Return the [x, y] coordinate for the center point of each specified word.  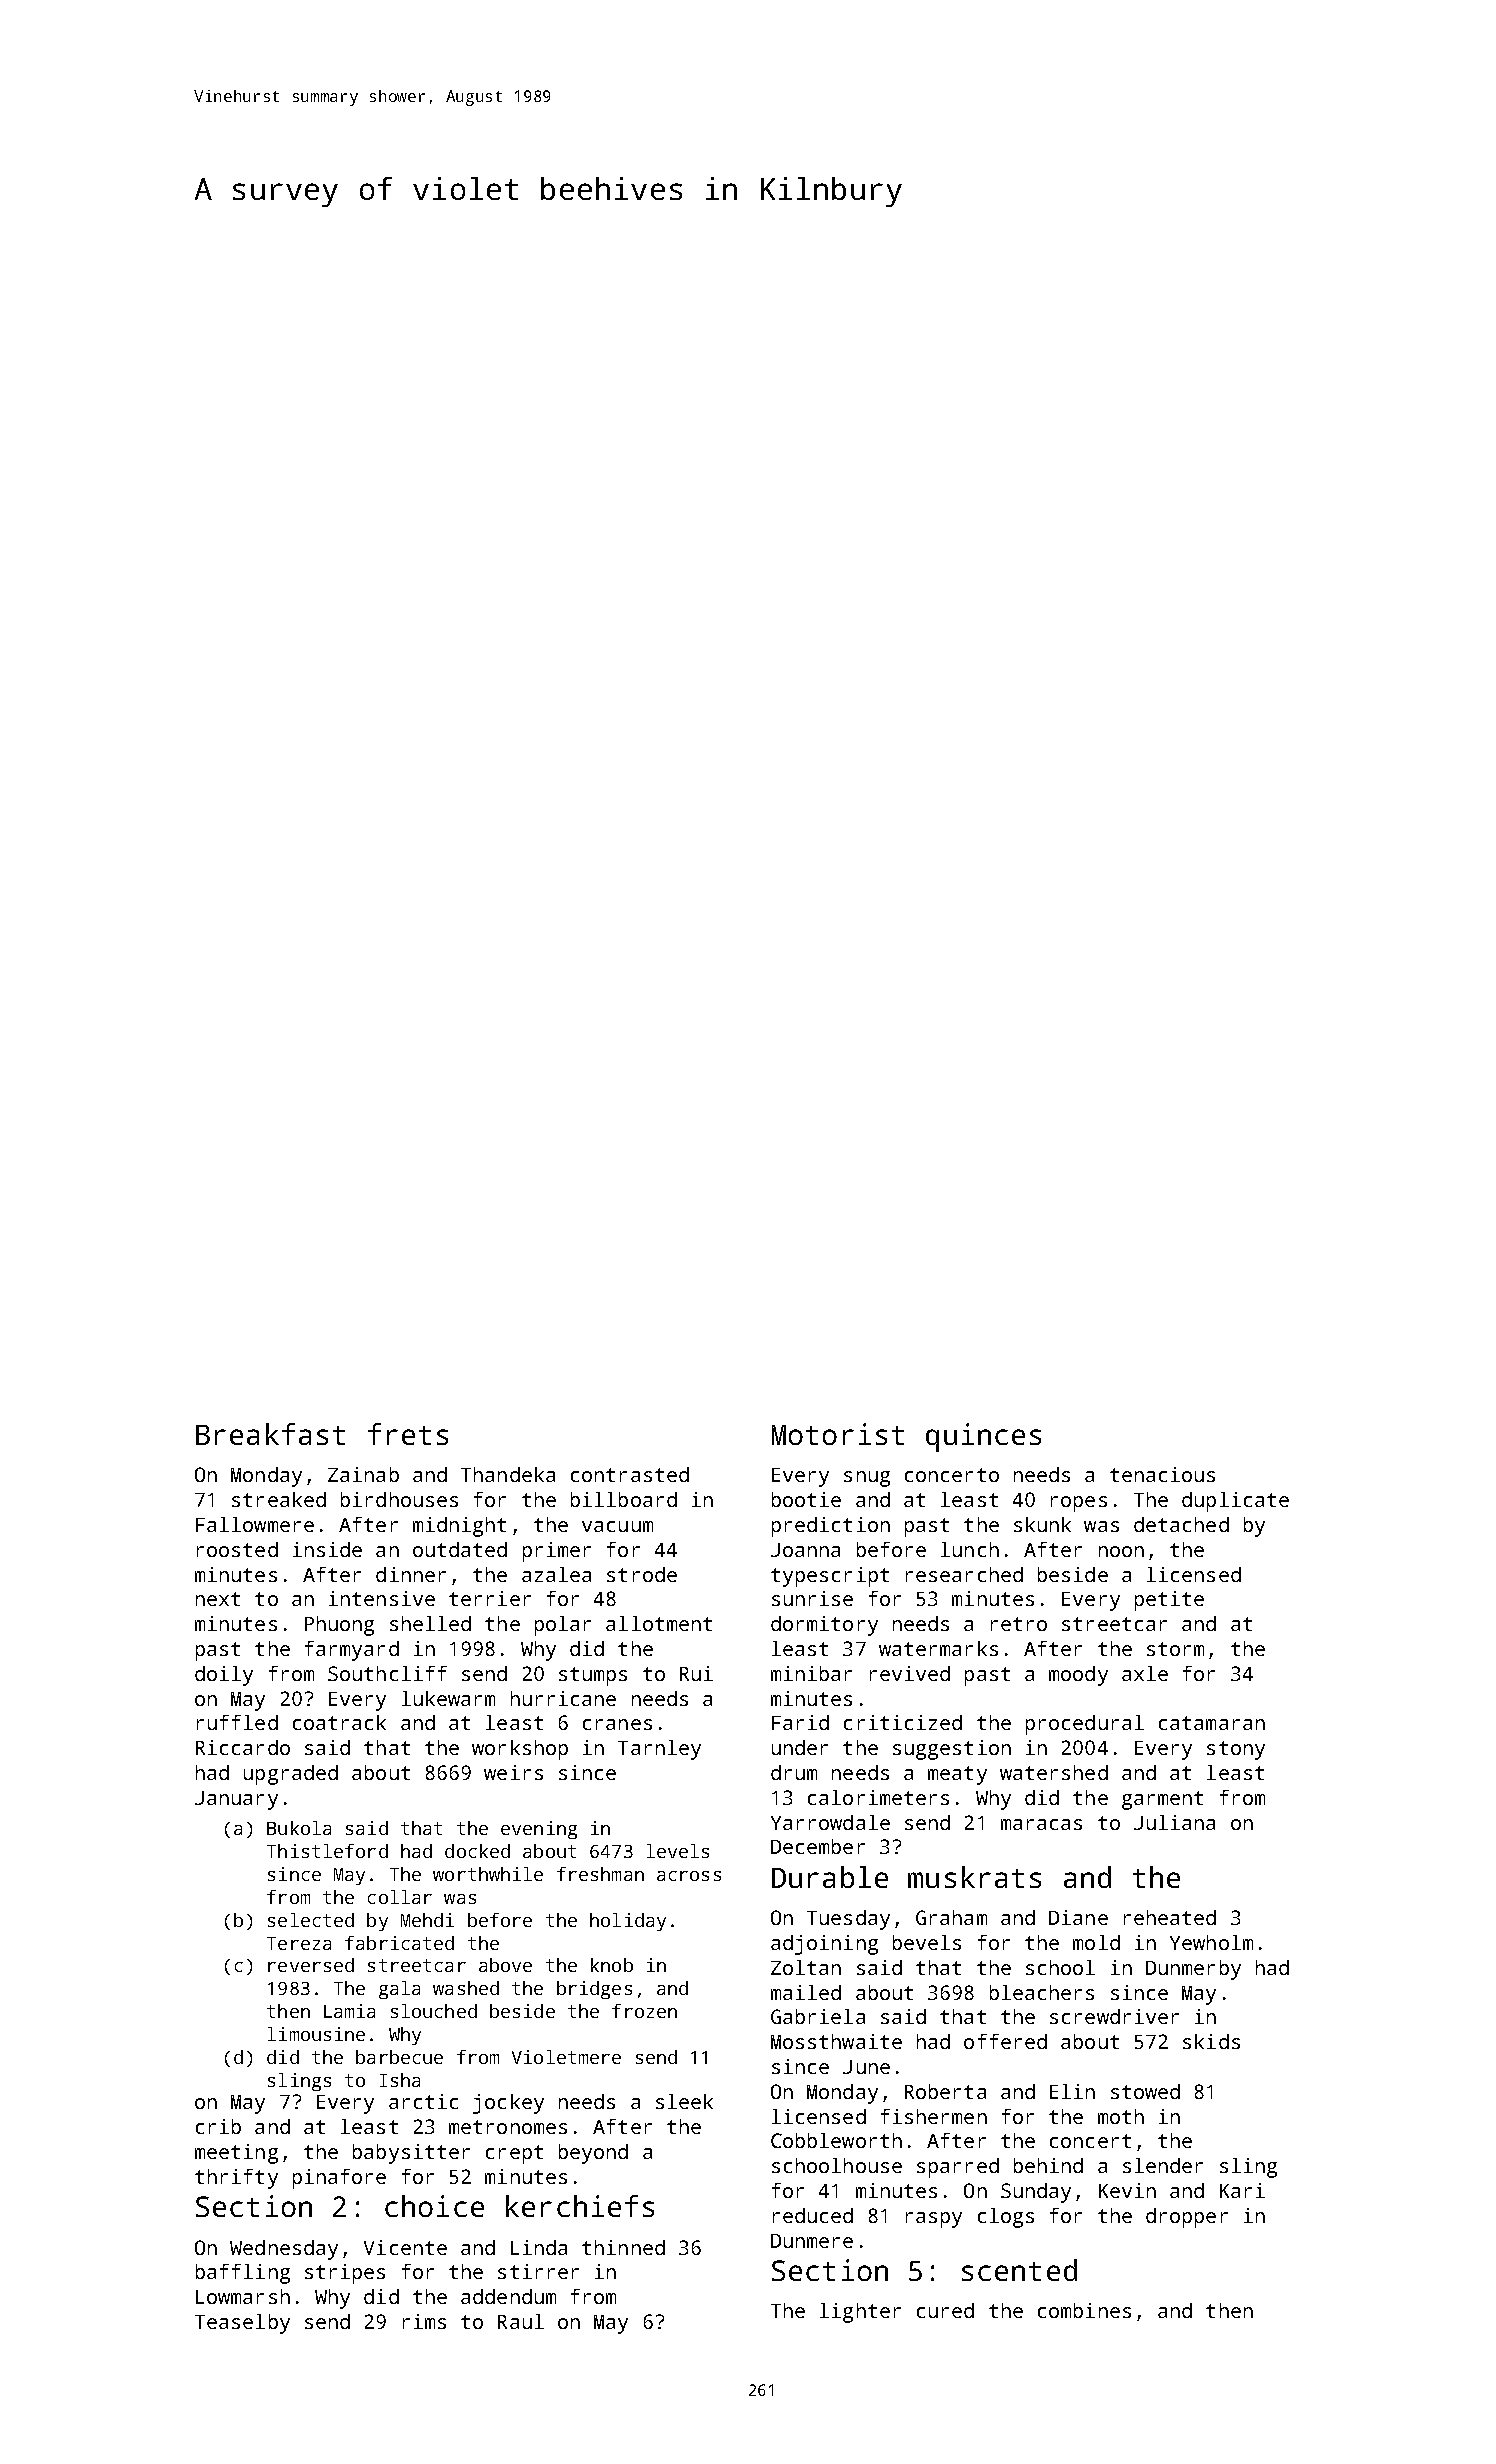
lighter [860, 2313]
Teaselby [242, 2324]
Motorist [838, 1434]
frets [408, 1434]
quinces [983, 1437]
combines [1084, 2310]
